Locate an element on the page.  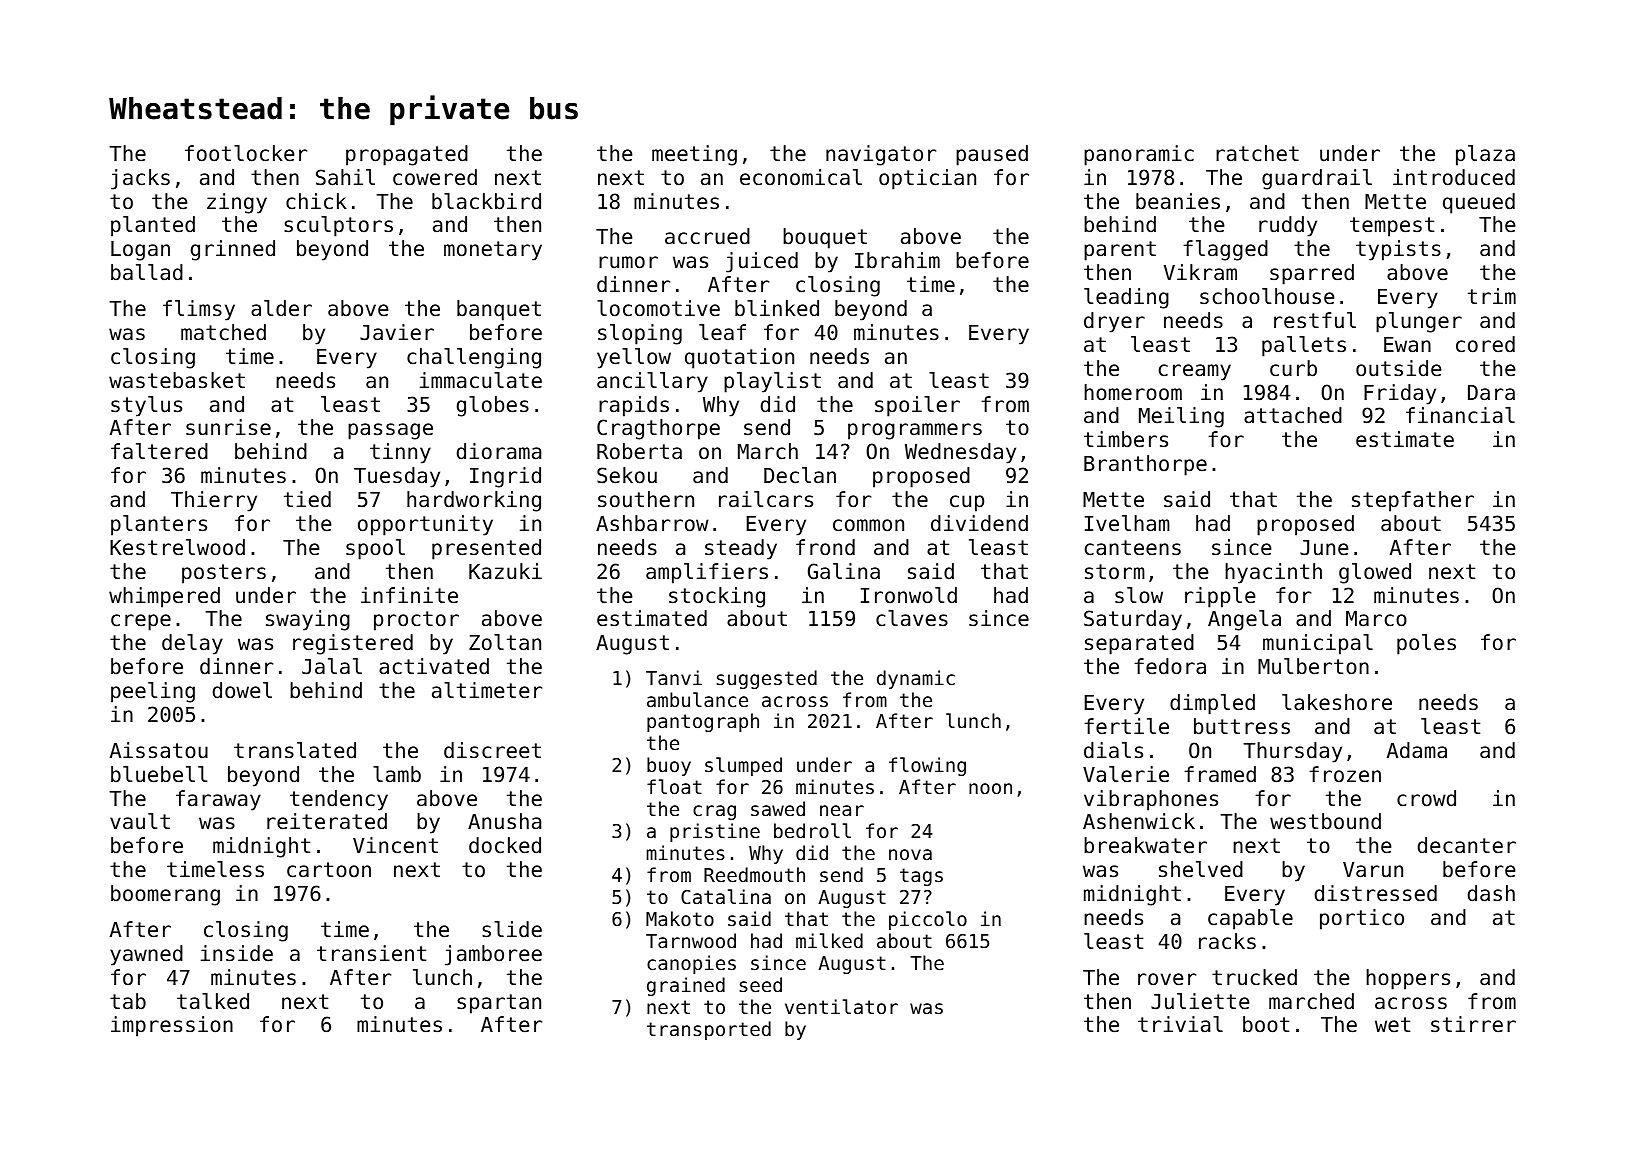
float is located at coordinates (674, 786).
